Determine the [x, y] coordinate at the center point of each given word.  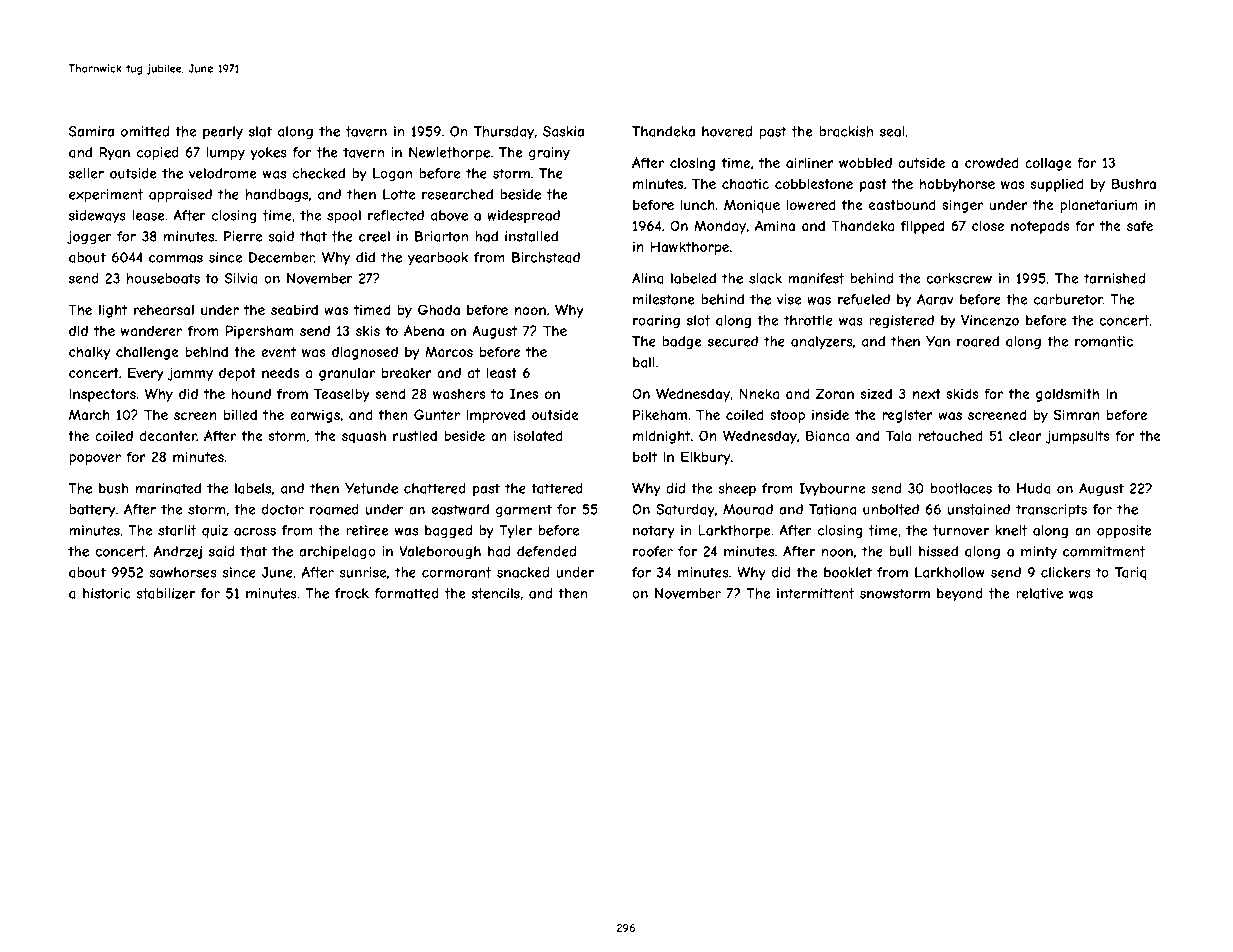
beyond [960, 594]
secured [733, 341]
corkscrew [959, 278]
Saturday [685, 510]
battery [92, 510]
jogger [89, 237]
